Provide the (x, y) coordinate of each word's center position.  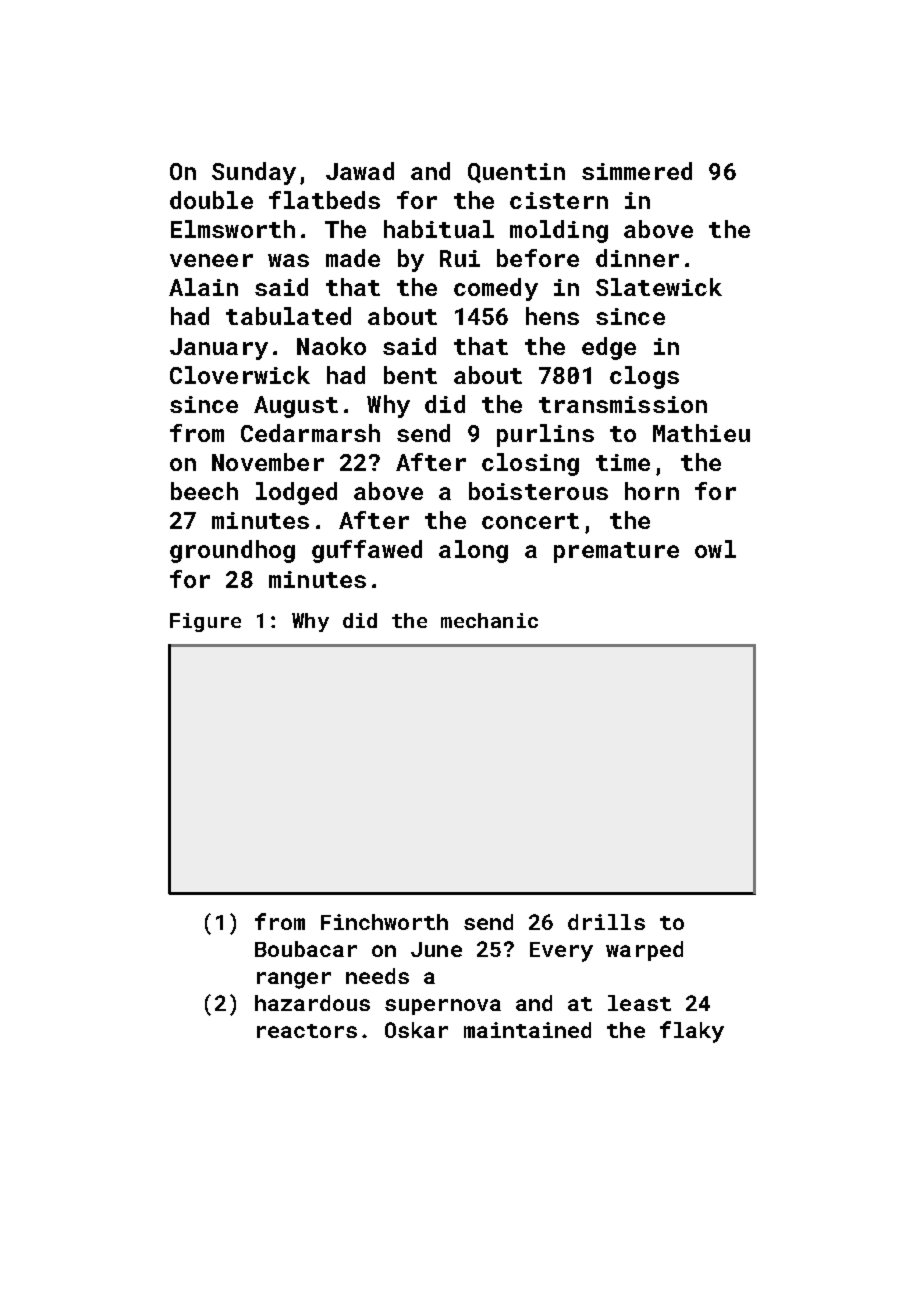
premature (616, 552)
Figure (205, 622)
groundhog (232, 551)
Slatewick (659, 287)
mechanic (489, 620)
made (353, 258)
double (211, 200)
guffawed (367, 551)
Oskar (416, 1030)
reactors (307, 1031)
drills (606, 922)
